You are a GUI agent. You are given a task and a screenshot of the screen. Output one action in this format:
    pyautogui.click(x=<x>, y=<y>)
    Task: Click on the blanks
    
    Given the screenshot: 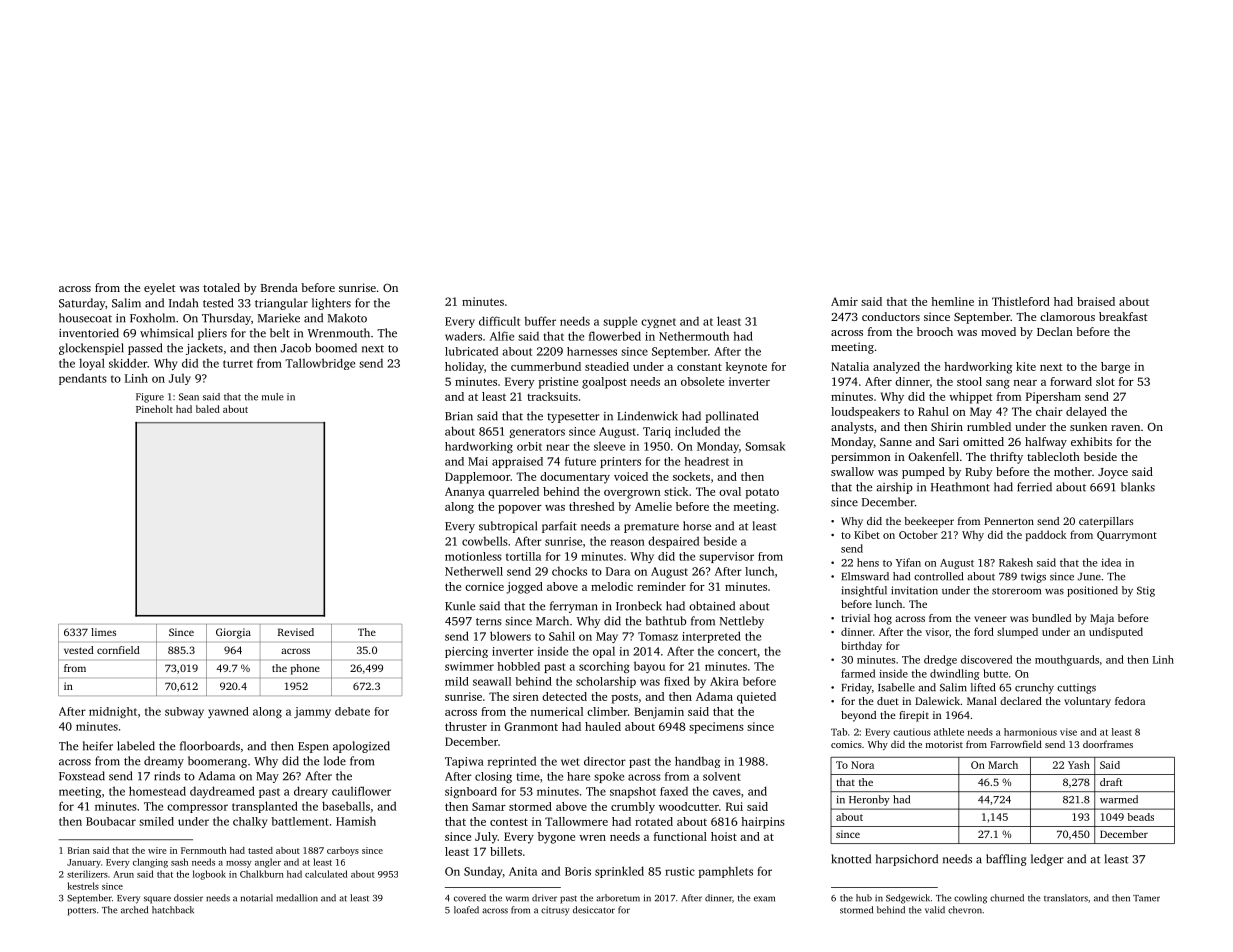 What is the action you would take?
    pyautogui.click(x=1138, y=487)
